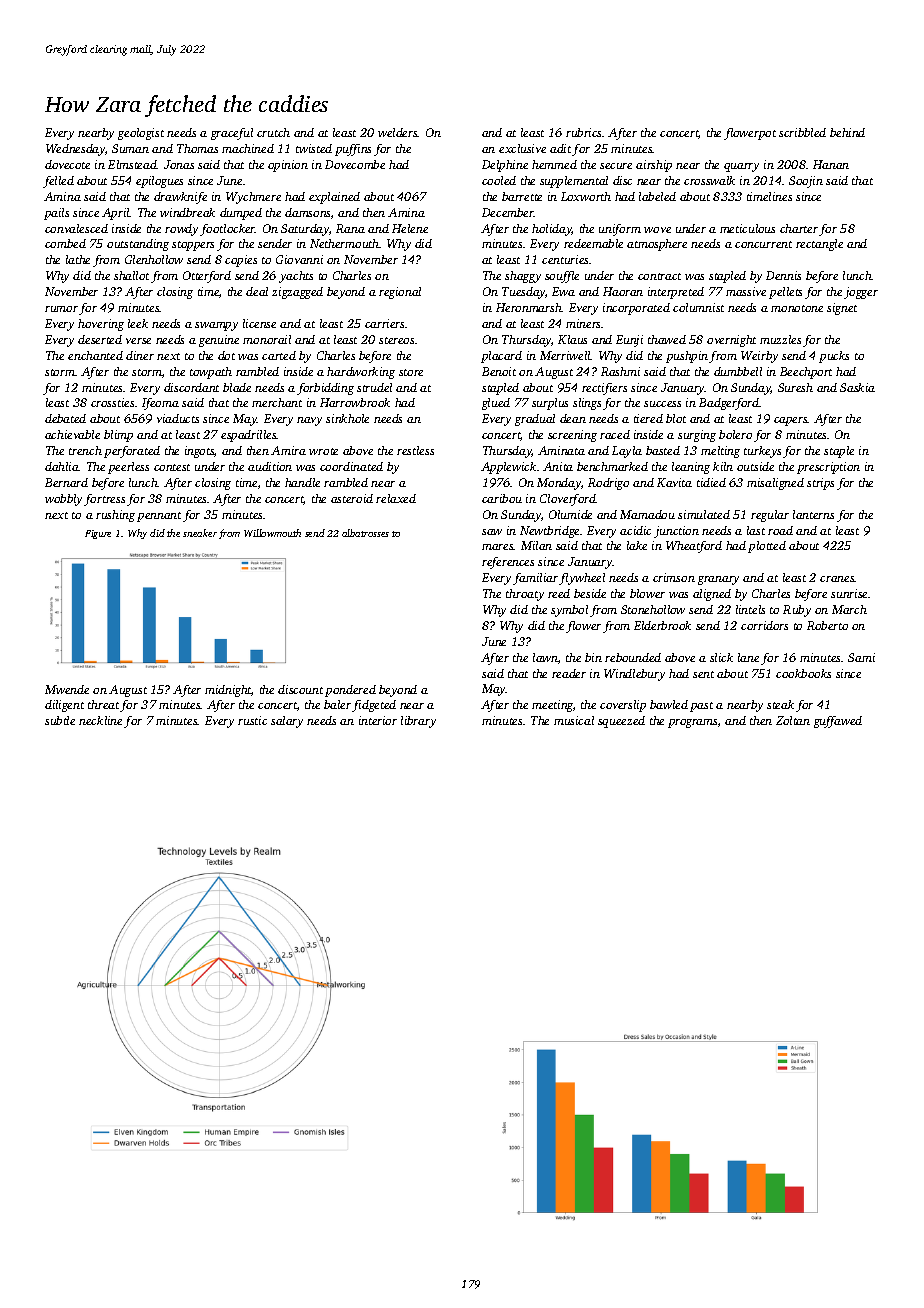 The width and height of the document is (924, 1308). What do you see at coordinates (676, 418) in the document?
I see `blot` at bounding box center [676, 418].
